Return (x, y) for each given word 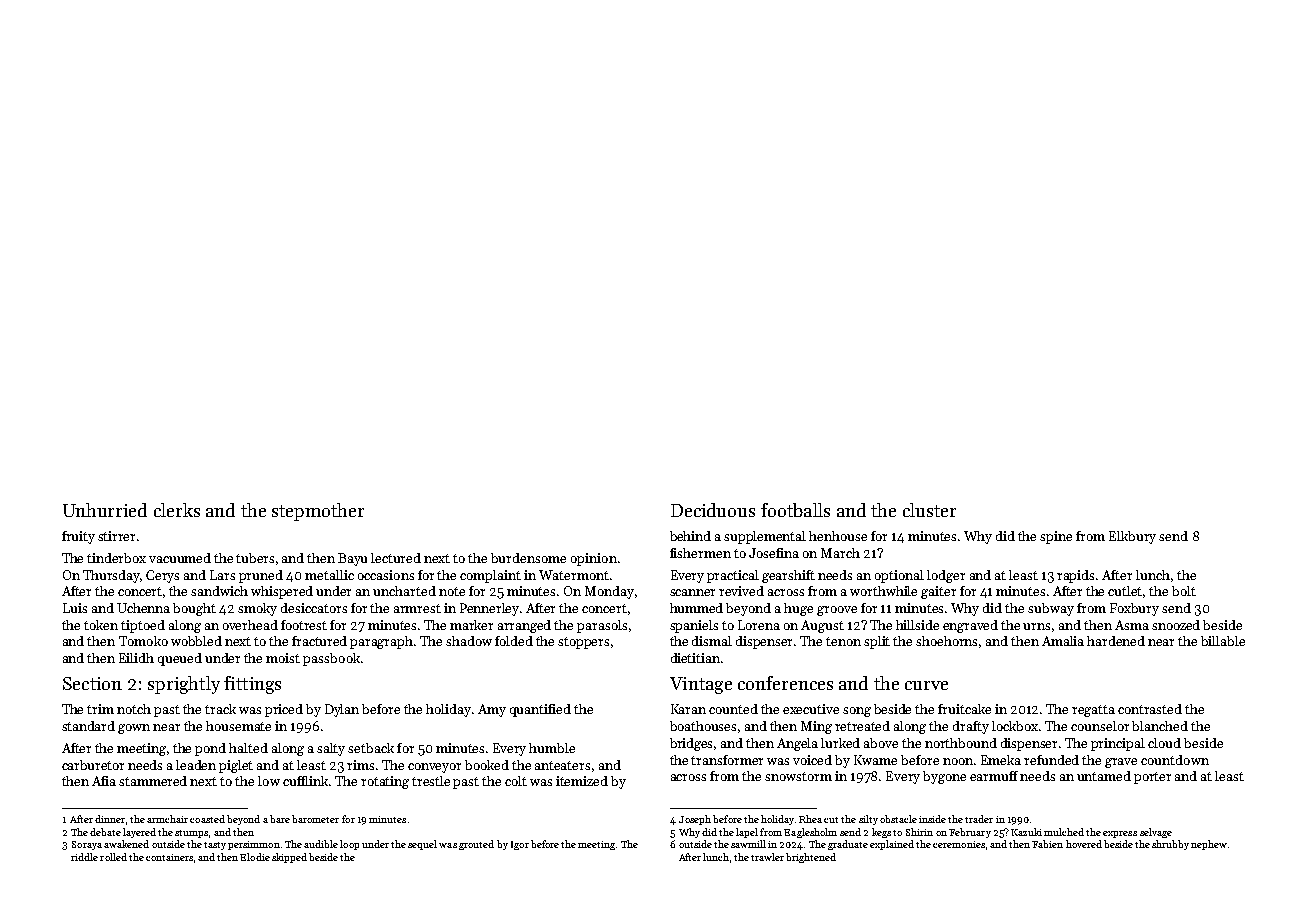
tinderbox (116, 558)
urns (1036, 626)
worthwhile (883, 591)
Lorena (759, 625)
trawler (767, 857)
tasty (215, 846)
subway (1051, 609)
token (101, 625)
